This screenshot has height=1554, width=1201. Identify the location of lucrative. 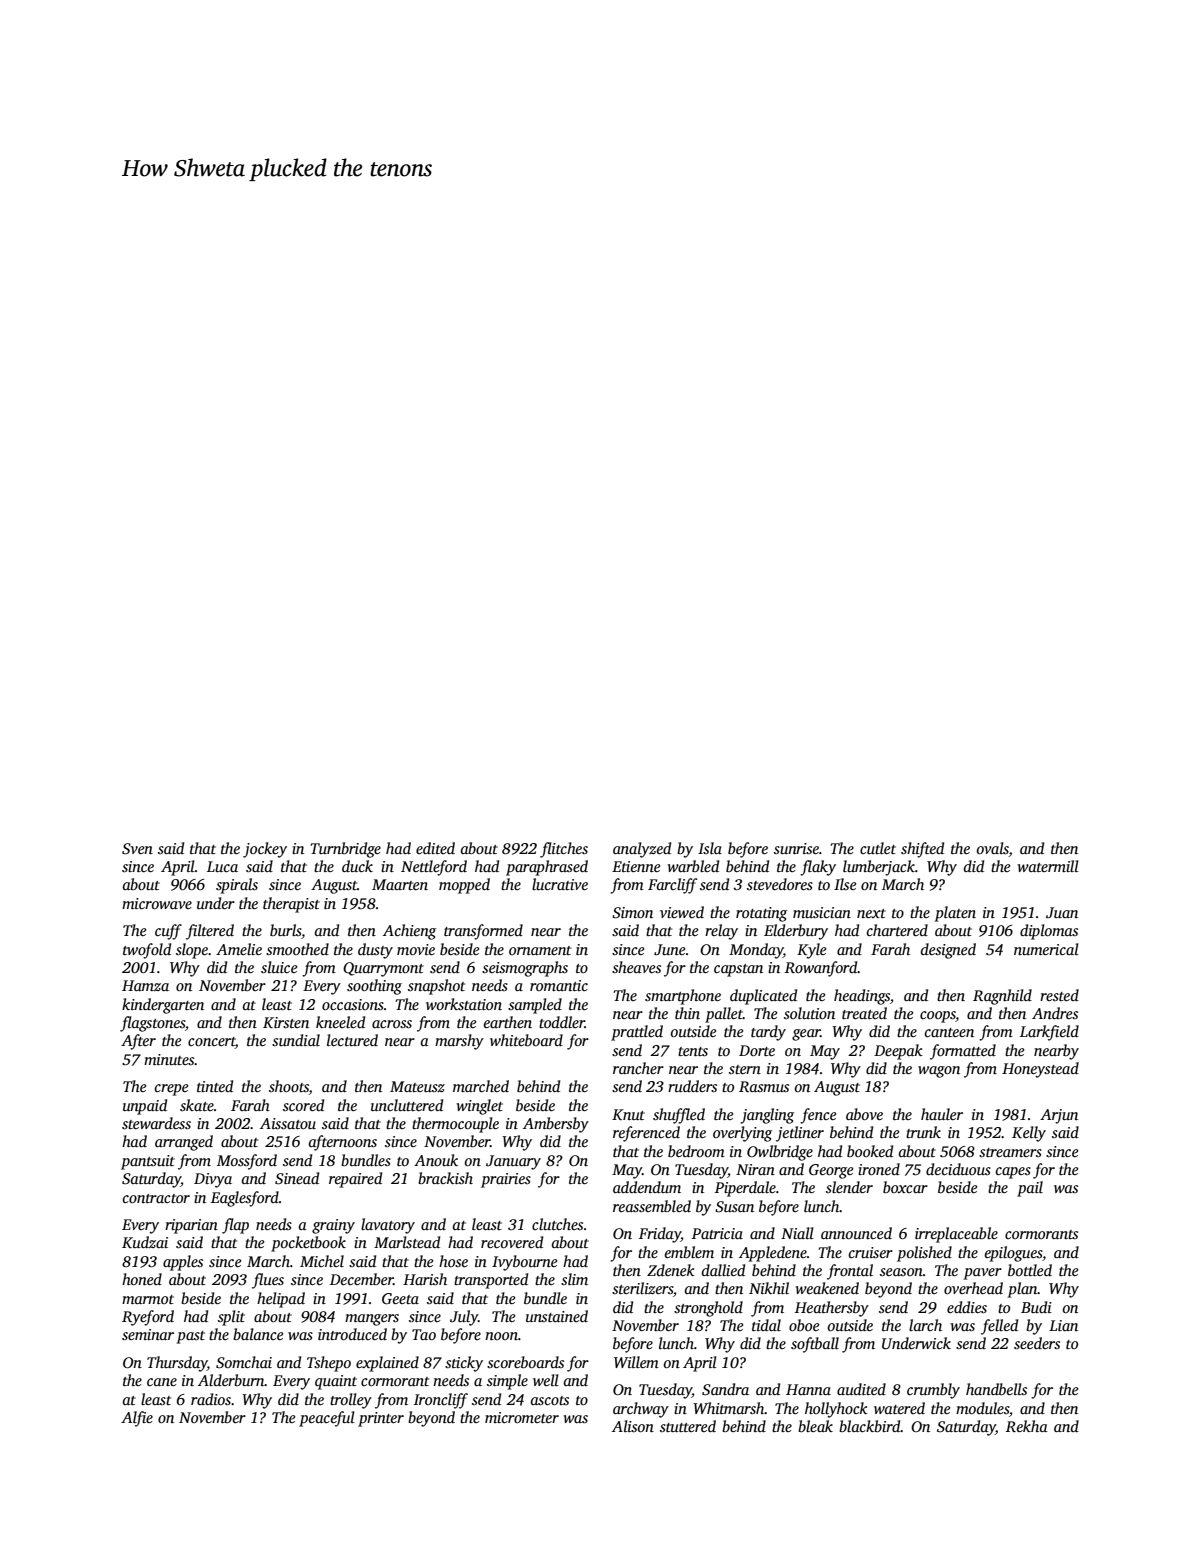
(560, 884).
